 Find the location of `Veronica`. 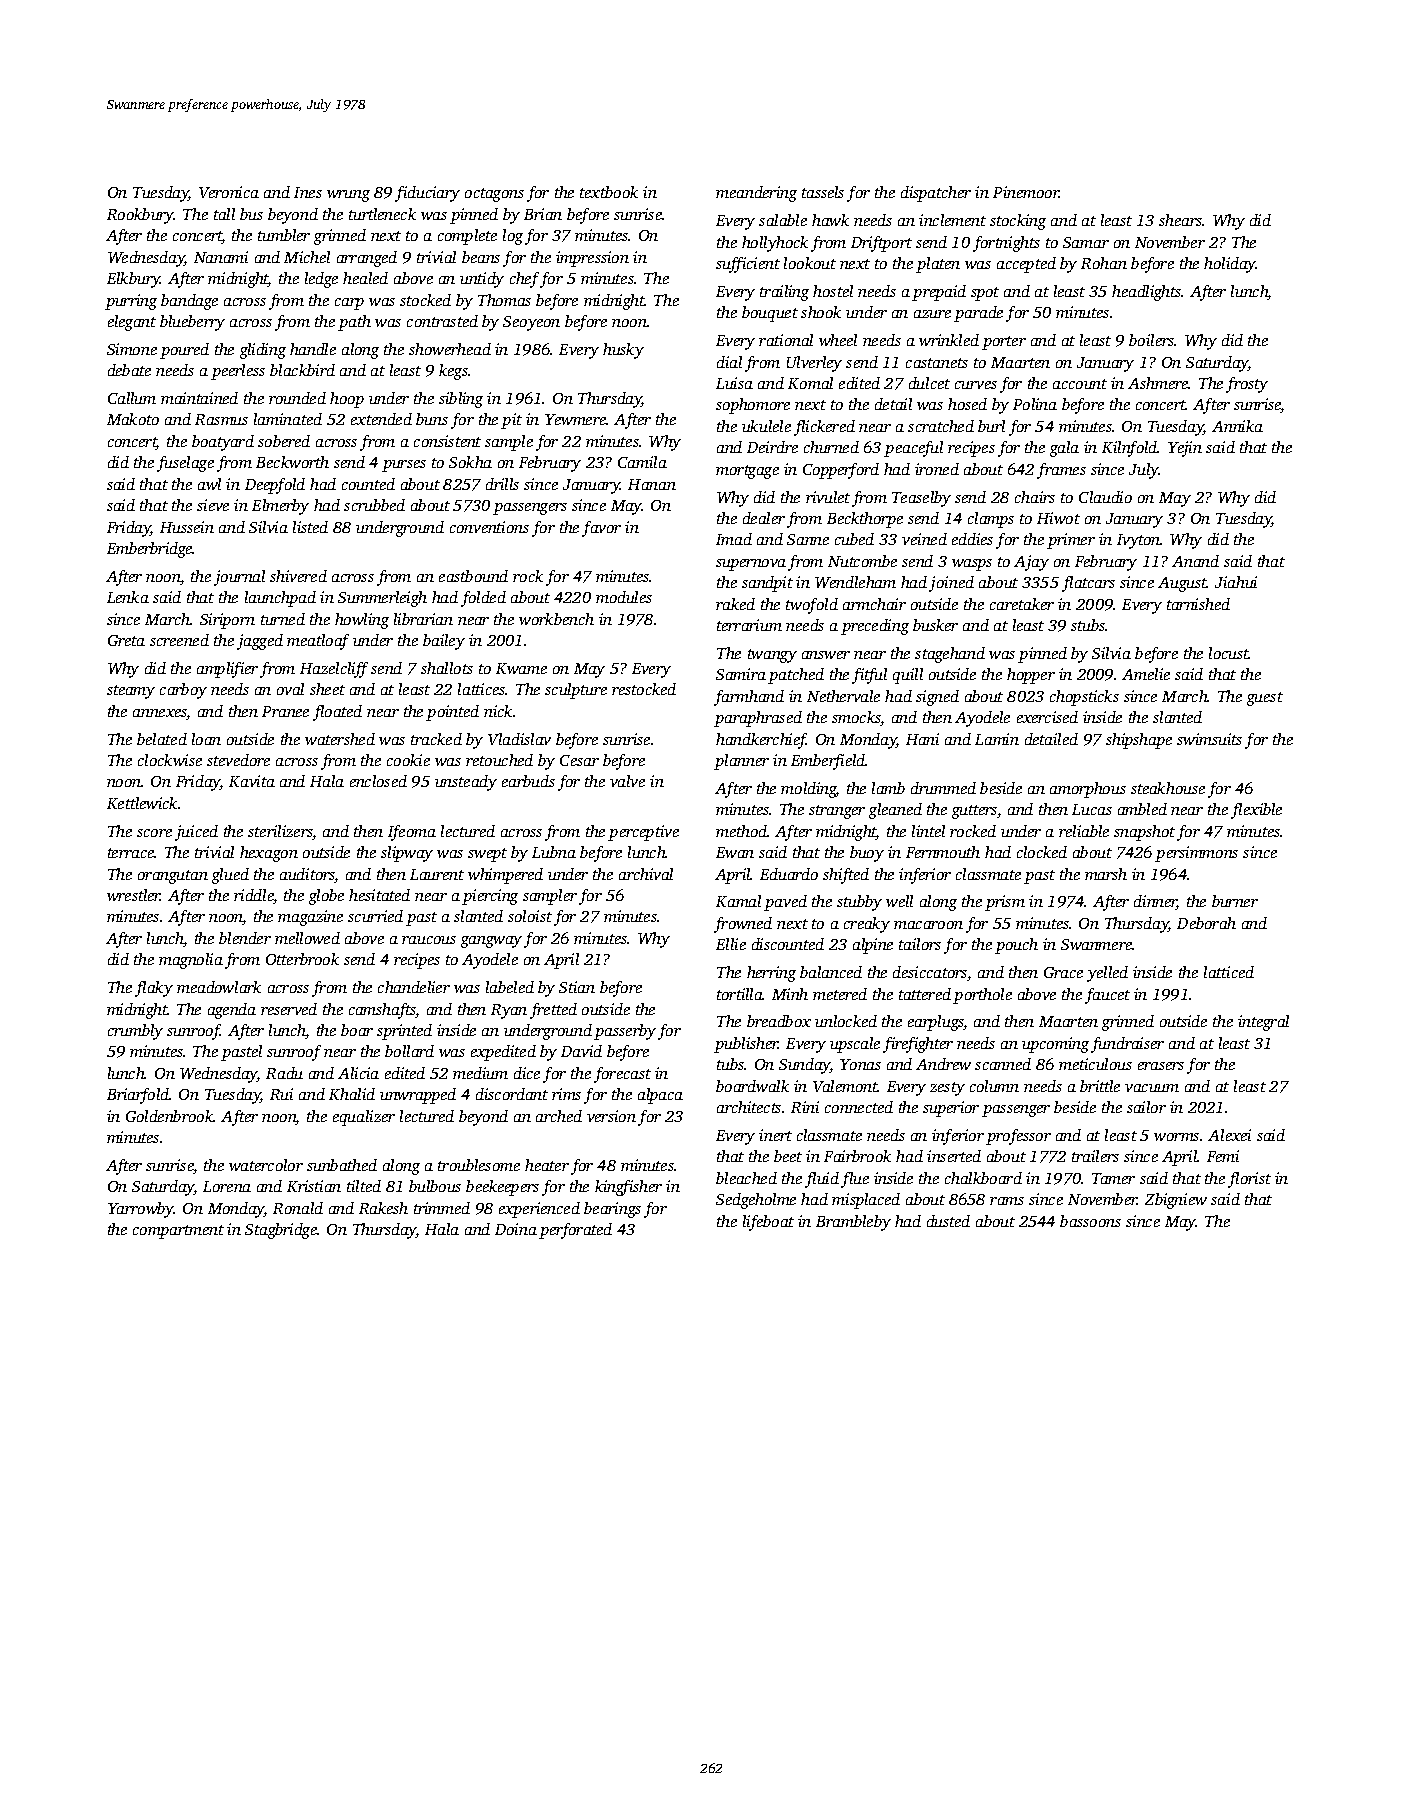

Veronica is located at coordinates (229, 192).
